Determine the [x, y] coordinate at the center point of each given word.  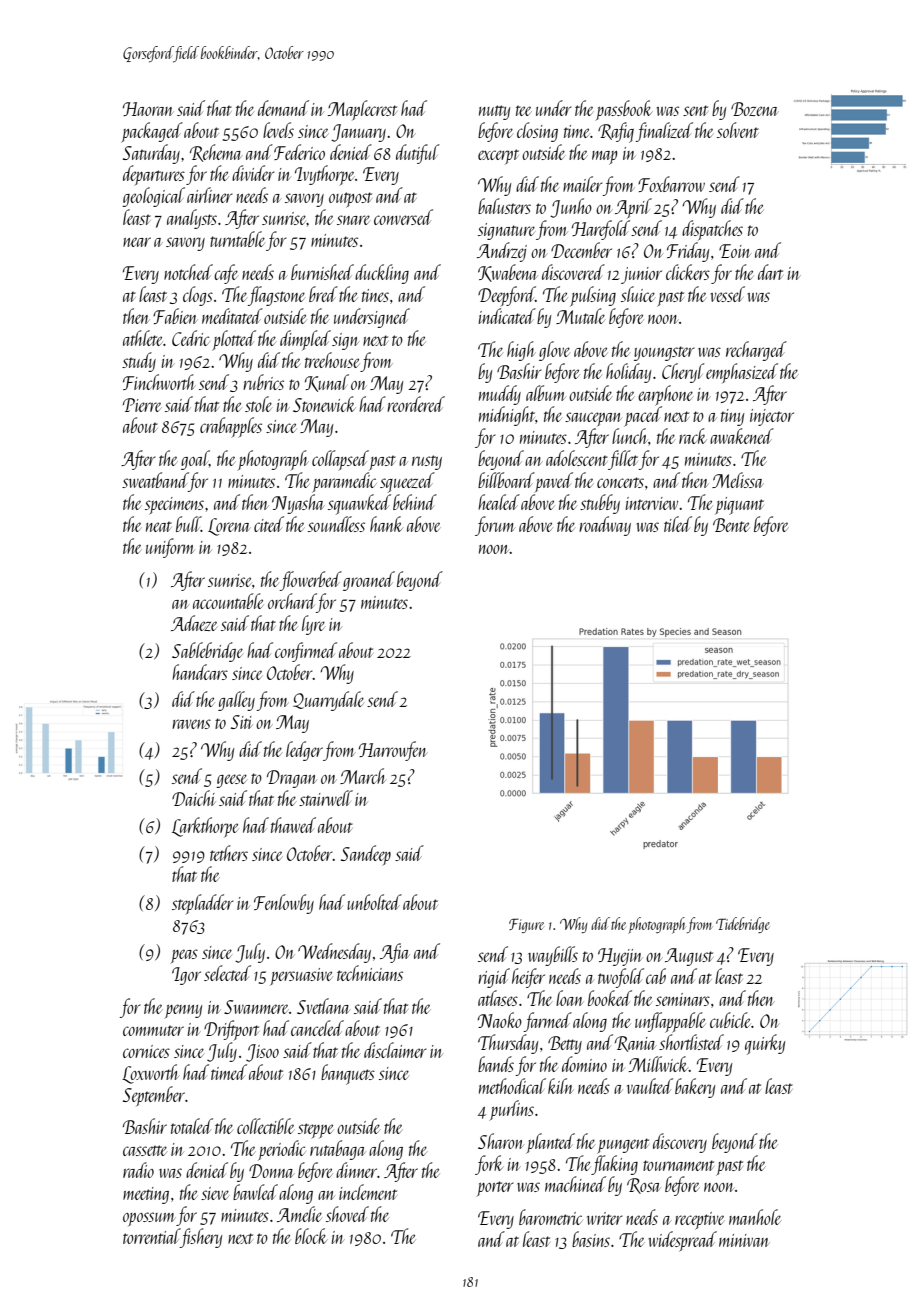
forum [495, 526]
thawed [293, 825]
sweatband [155, 480]
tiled [678, 524]
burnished [322, 272]
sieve [215, 1193]
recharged [756, 351]
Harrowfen [393, 751]
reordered [416, 404]
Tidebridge [743, 925]
